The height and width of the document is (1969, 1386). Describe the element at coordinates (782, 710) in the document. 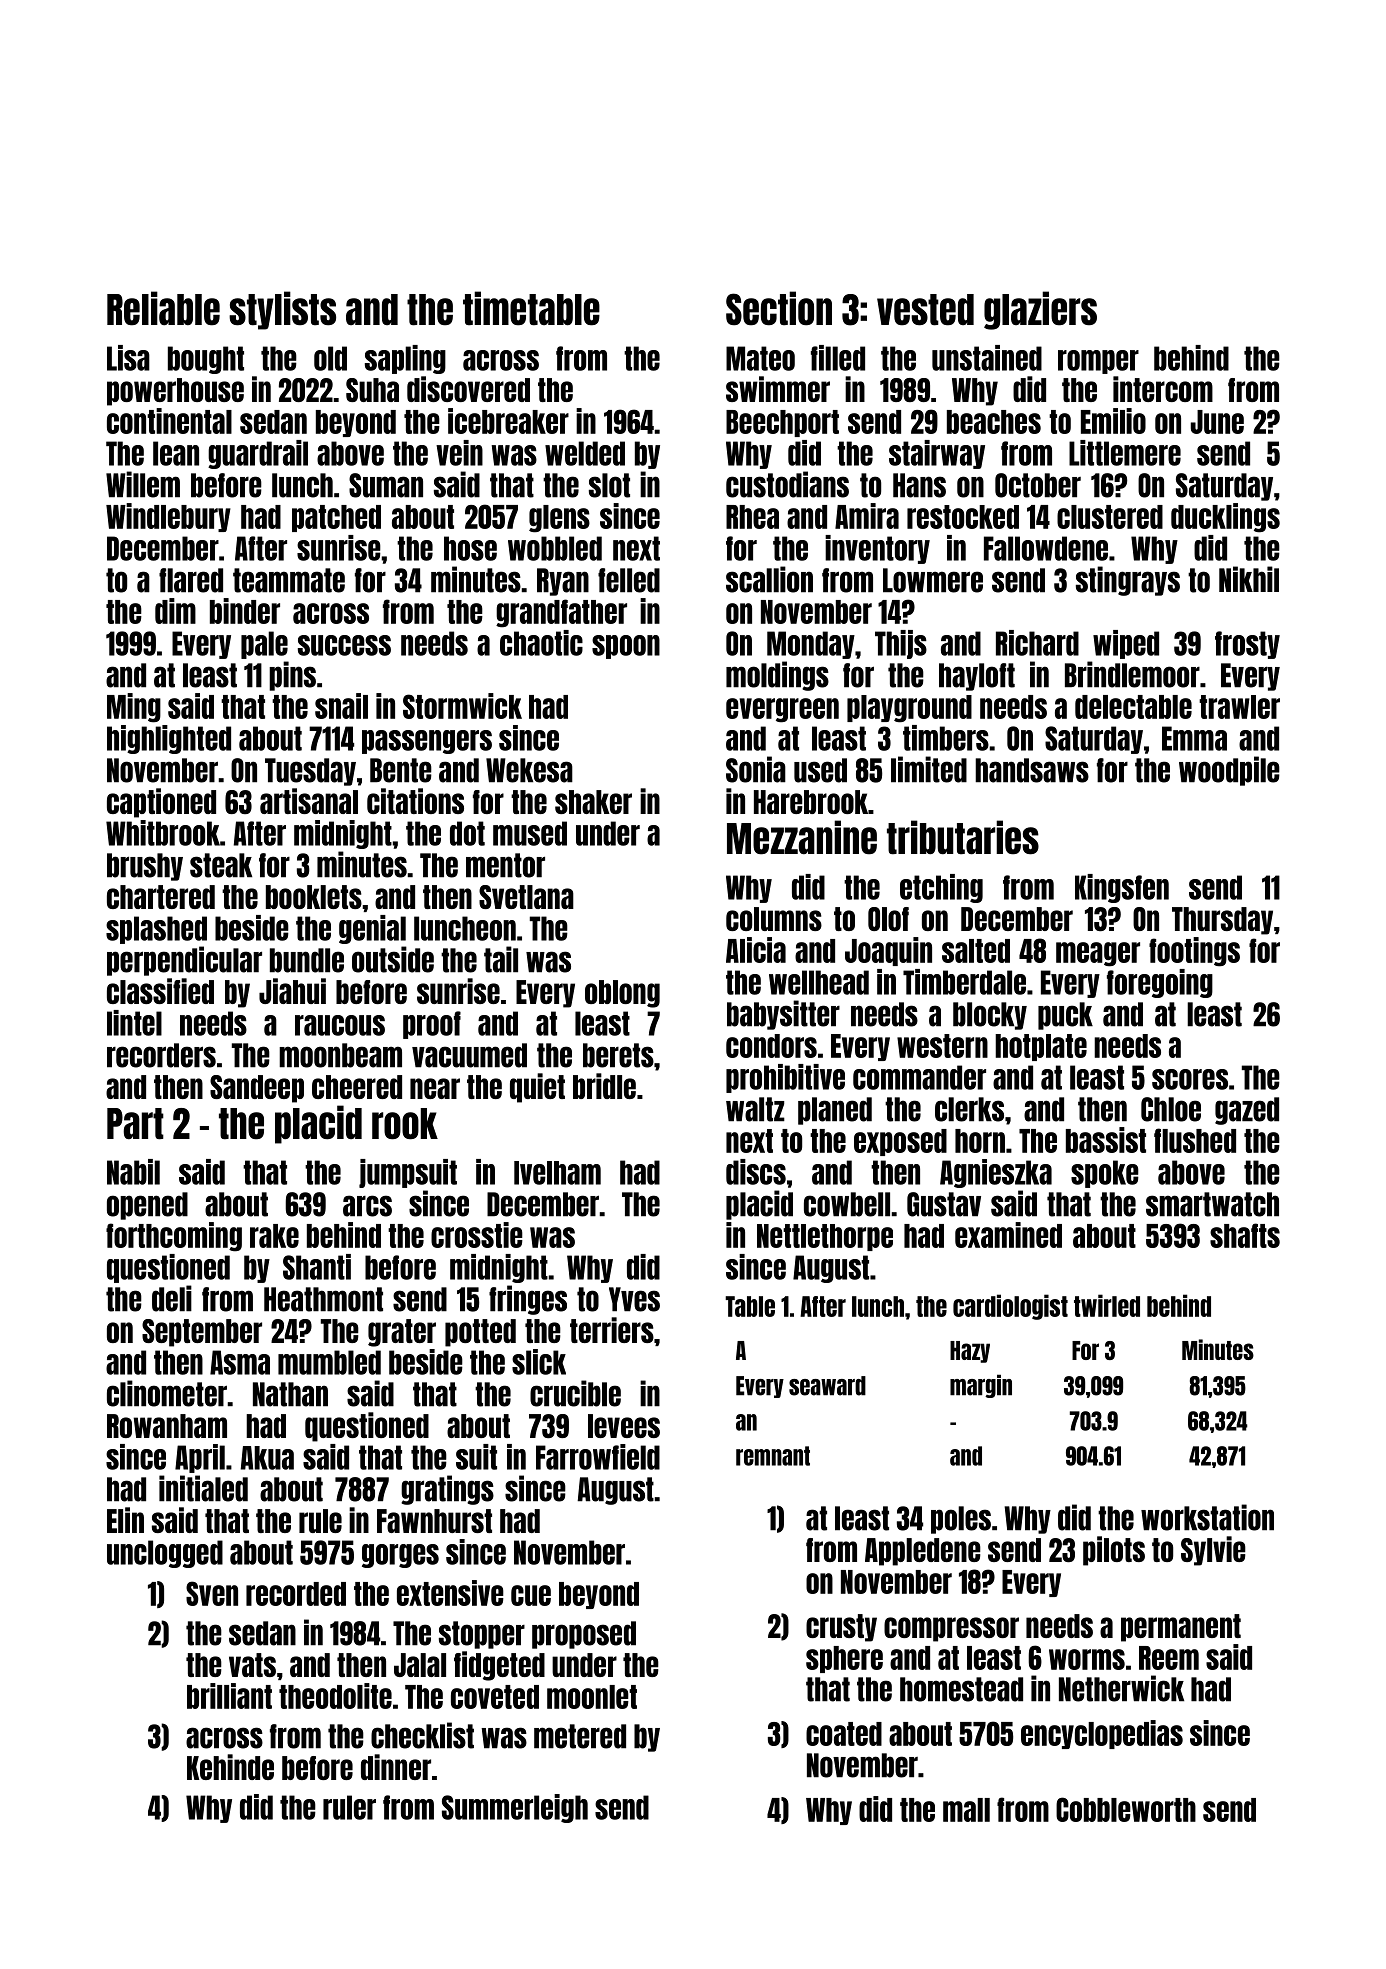

I see `evergreen` at that location.
